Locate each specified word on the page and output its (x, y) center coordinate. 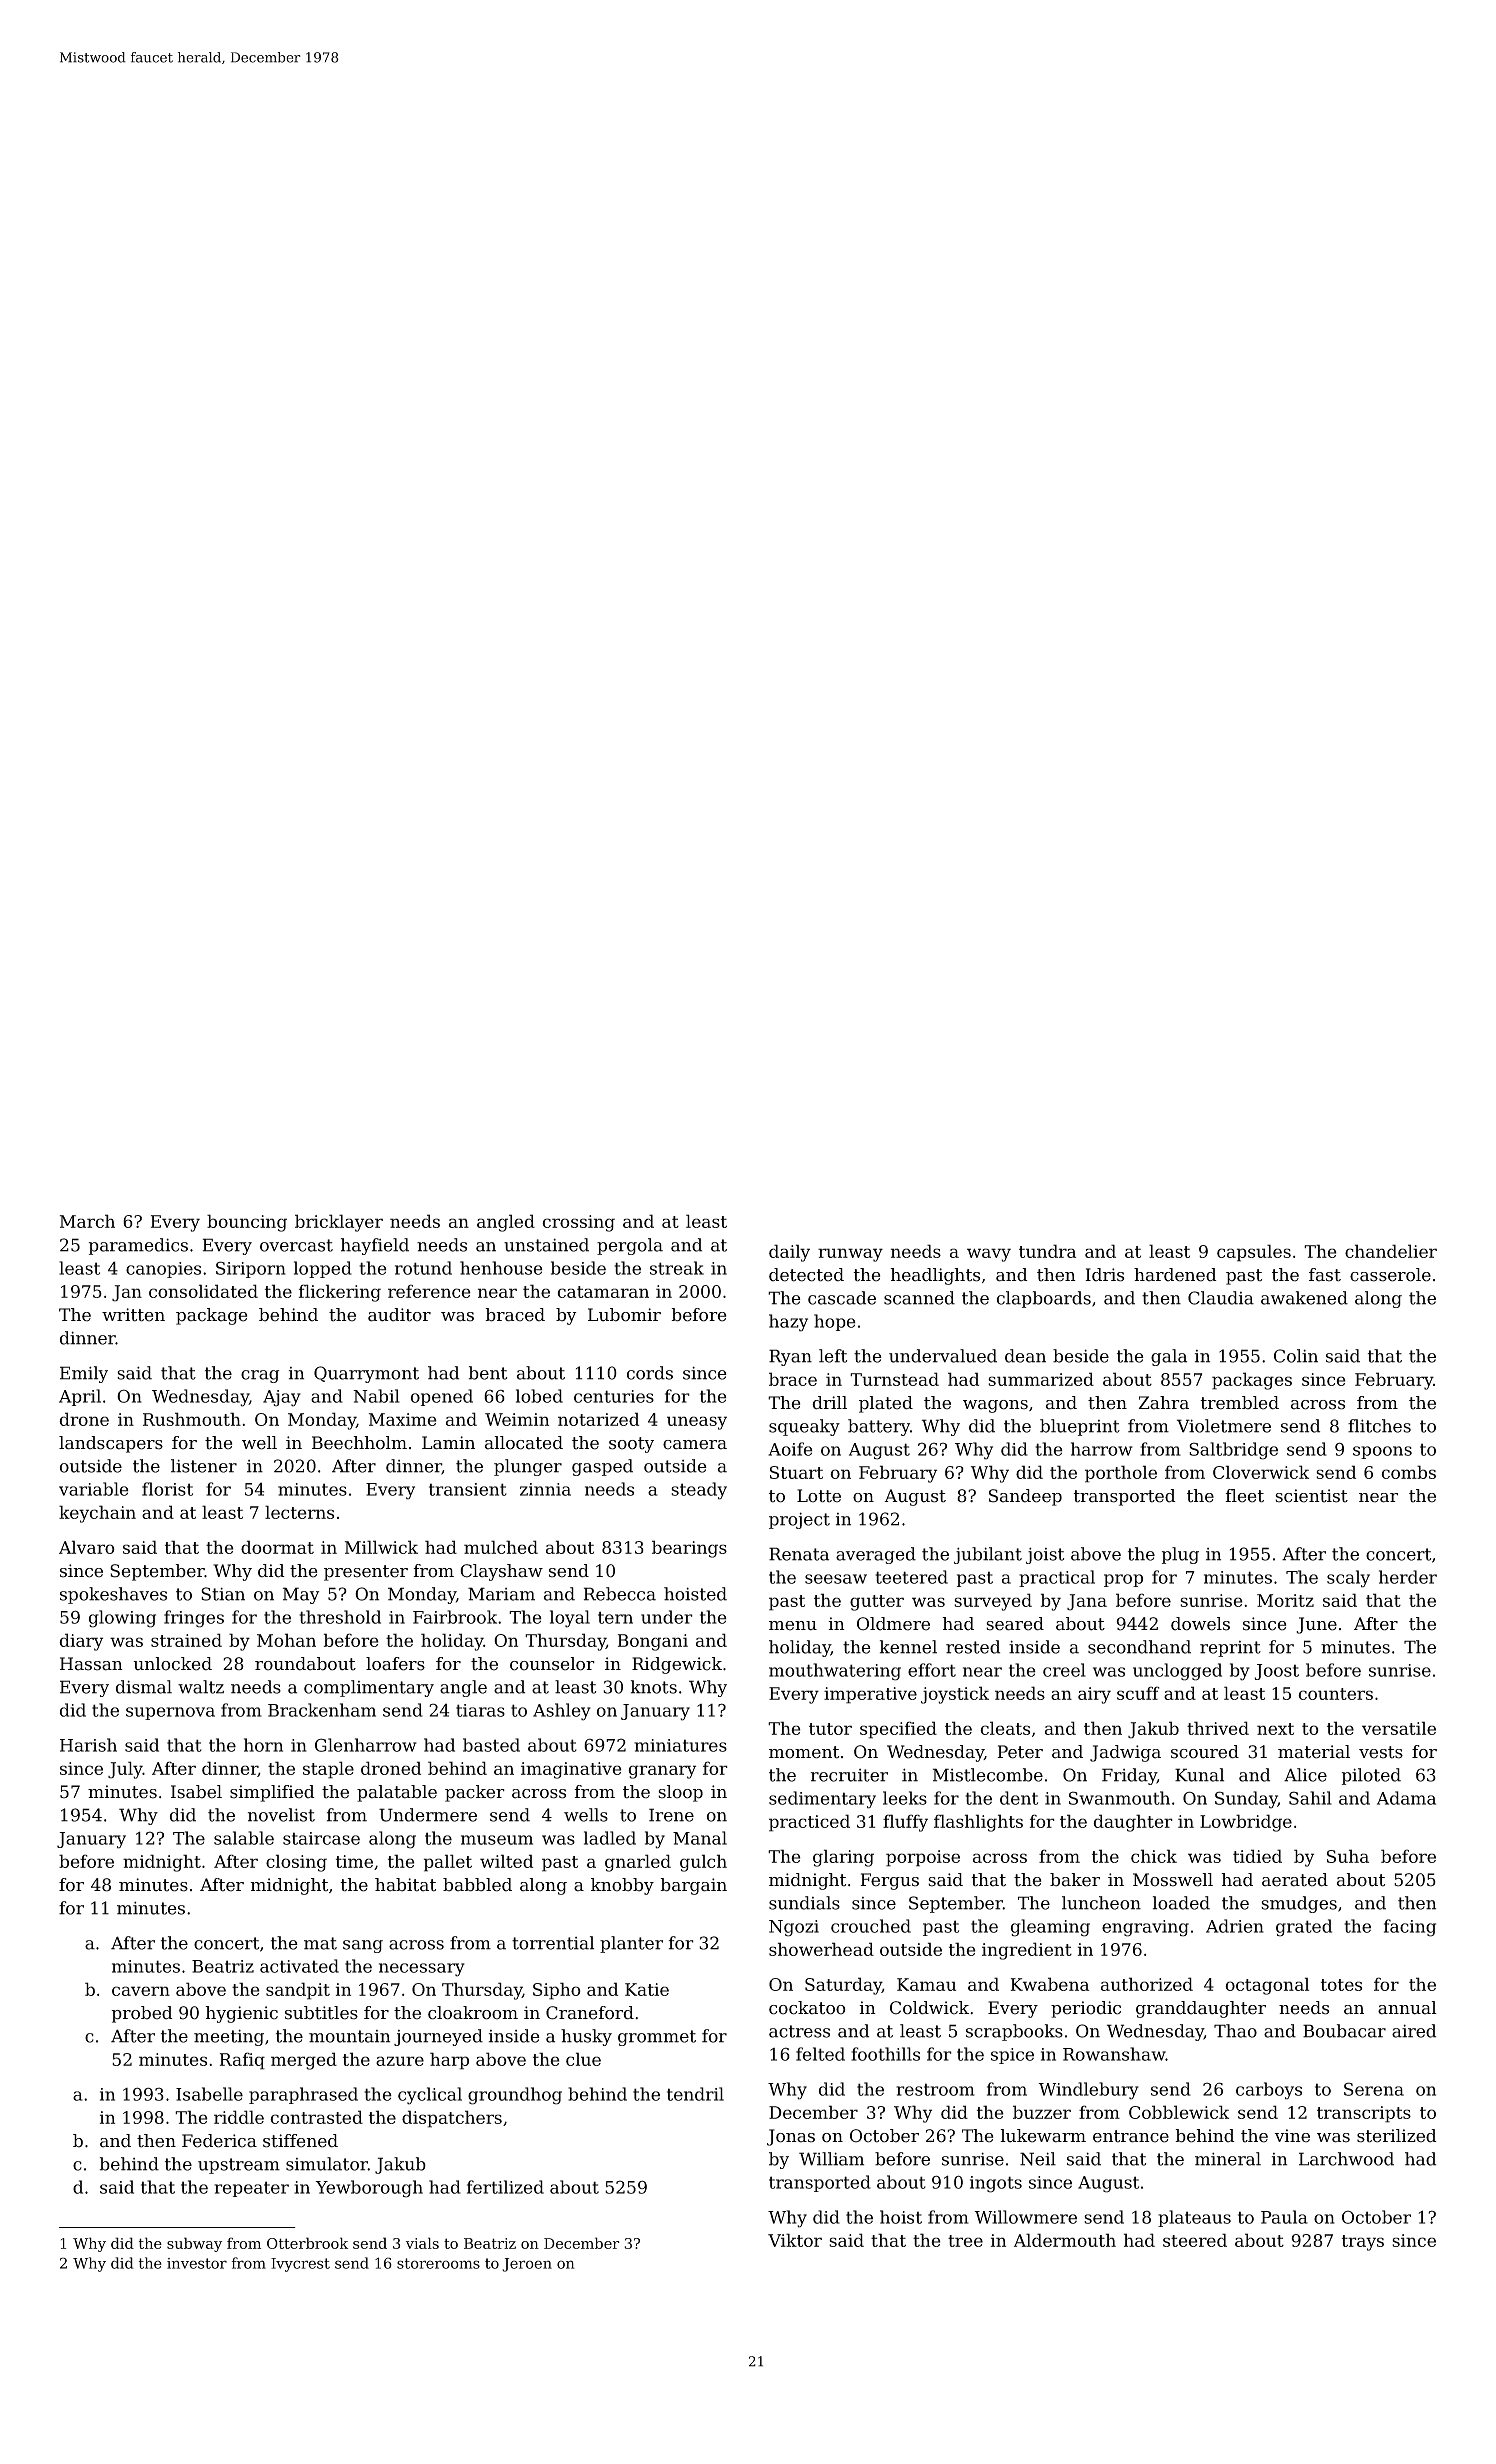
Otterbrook (307, 2243)
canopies (163, 1270)
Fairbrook (455, 1617)
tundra (1047, 1251)
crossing (578, 1223)
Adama (1406, 1798)
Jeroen (527, 2265)
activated (299, 1966)
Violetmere (1224, 1426)
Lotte (819, 1496)
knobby (622, 1886)
